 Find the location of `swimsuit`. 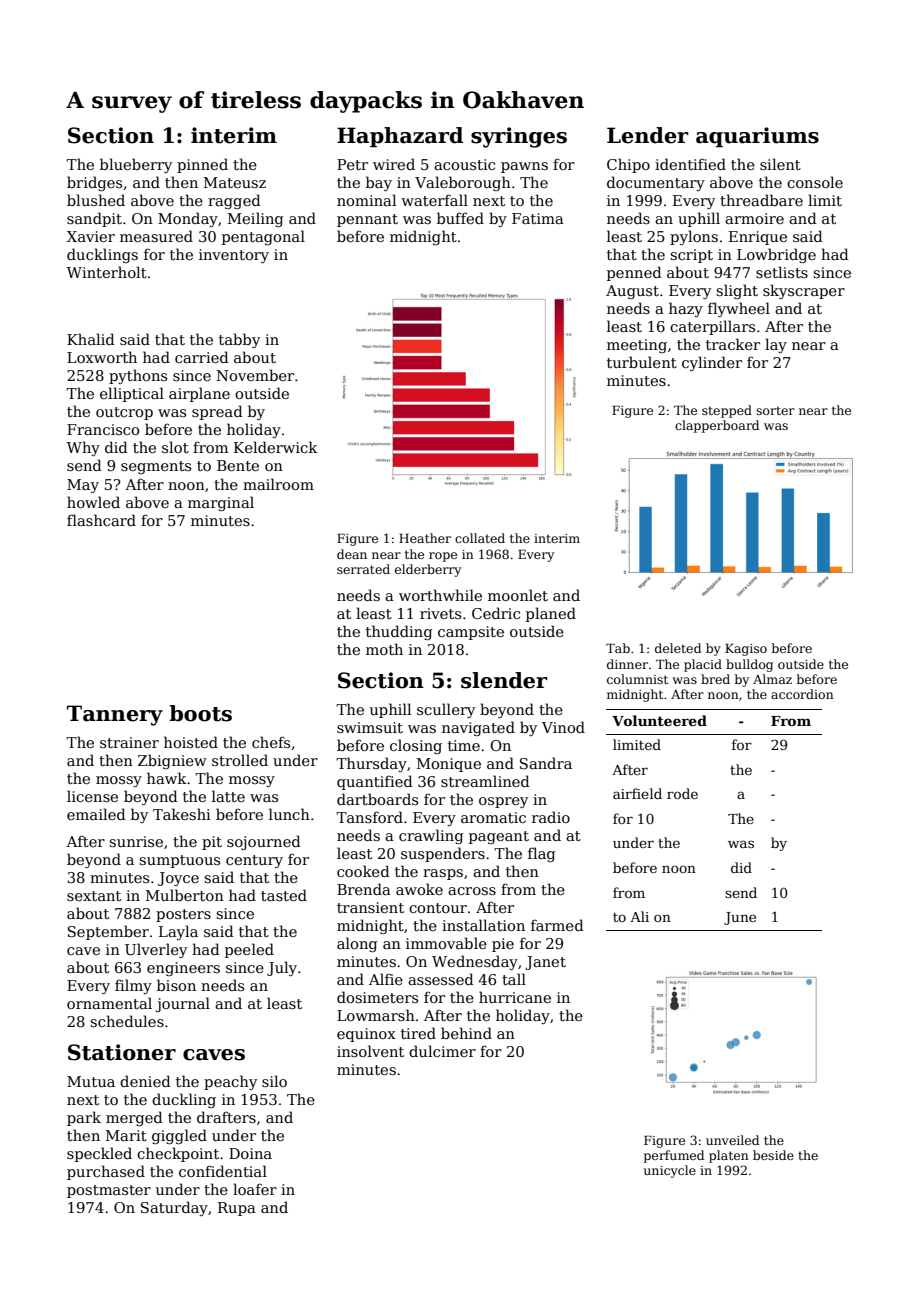

swimsuit is located at coordinates (370, 727).
